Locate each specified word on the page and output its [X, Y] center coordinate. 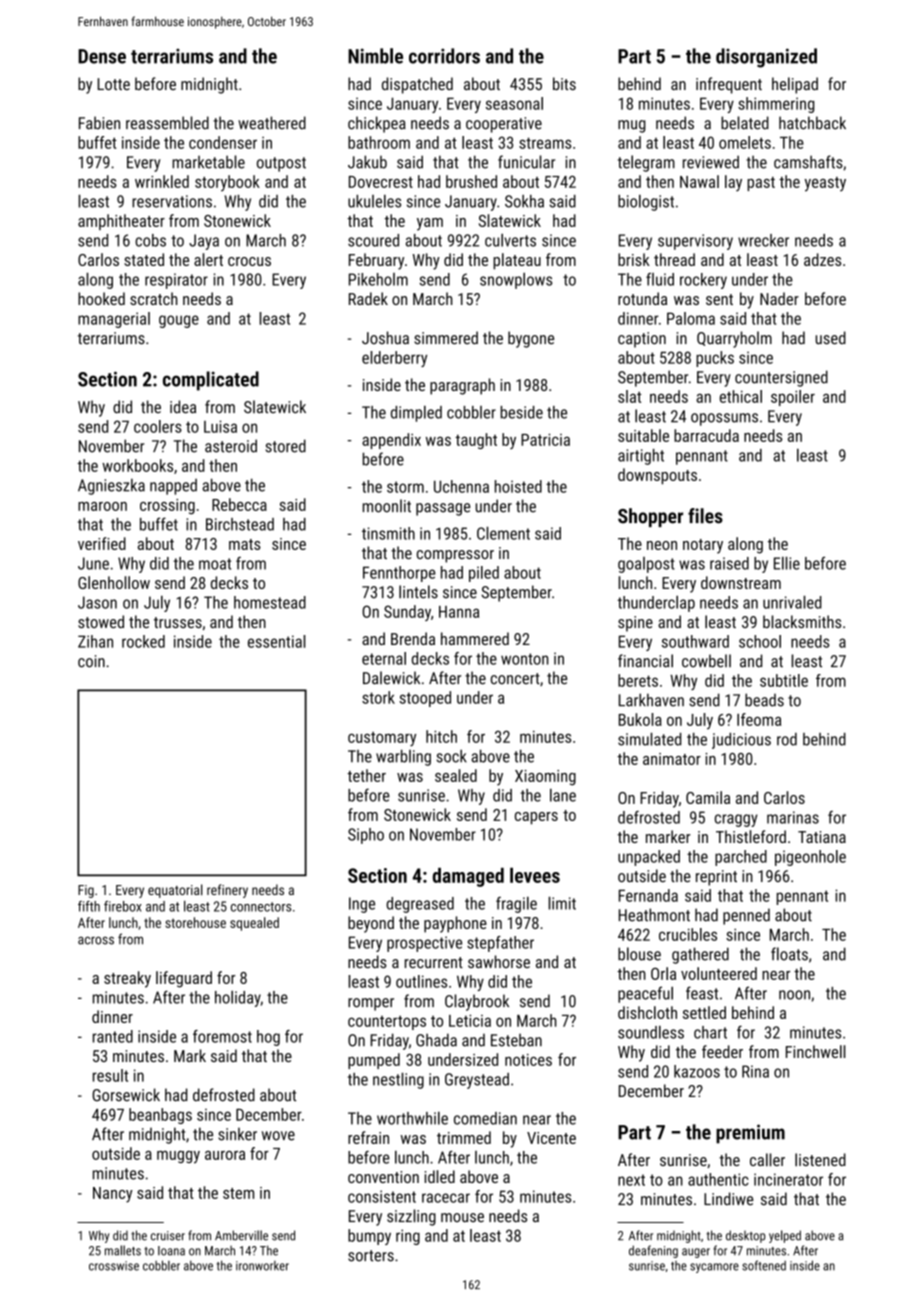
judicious [741, 741]
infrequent [729, 85]
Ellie [787, 563]
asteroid [231, 446]
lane [563, 795]
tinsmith [388, 533]
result [110, 1075]
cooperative [504, 125]
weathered [272, 123]
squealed [254, 924]
